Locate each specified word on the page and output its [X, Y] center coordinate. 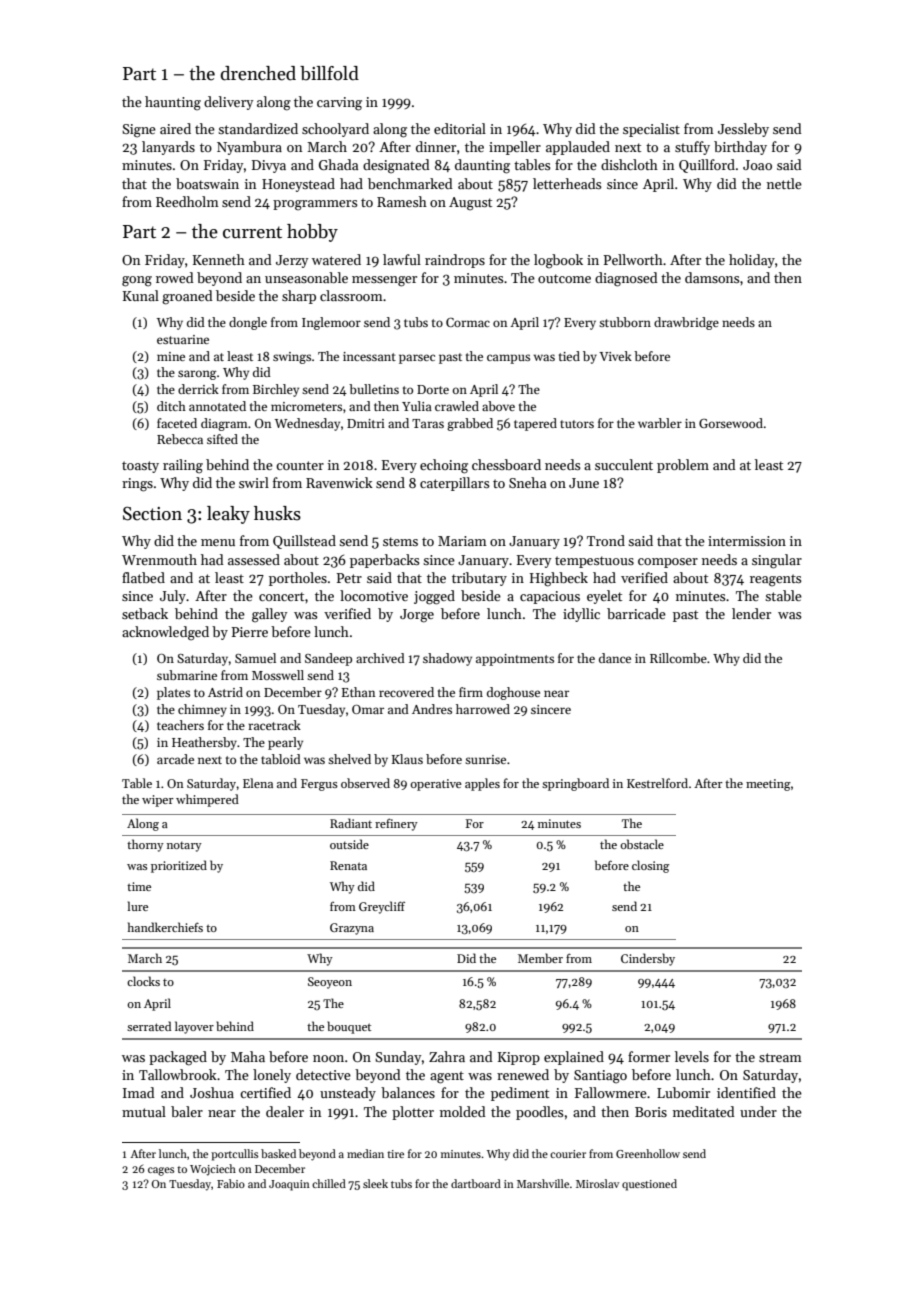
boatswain [207, 183]
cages [161, 1171]
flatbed [143, 577]
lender [751, 613]
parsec [417, 359]
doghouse [513, 693]
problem [683, 466]
